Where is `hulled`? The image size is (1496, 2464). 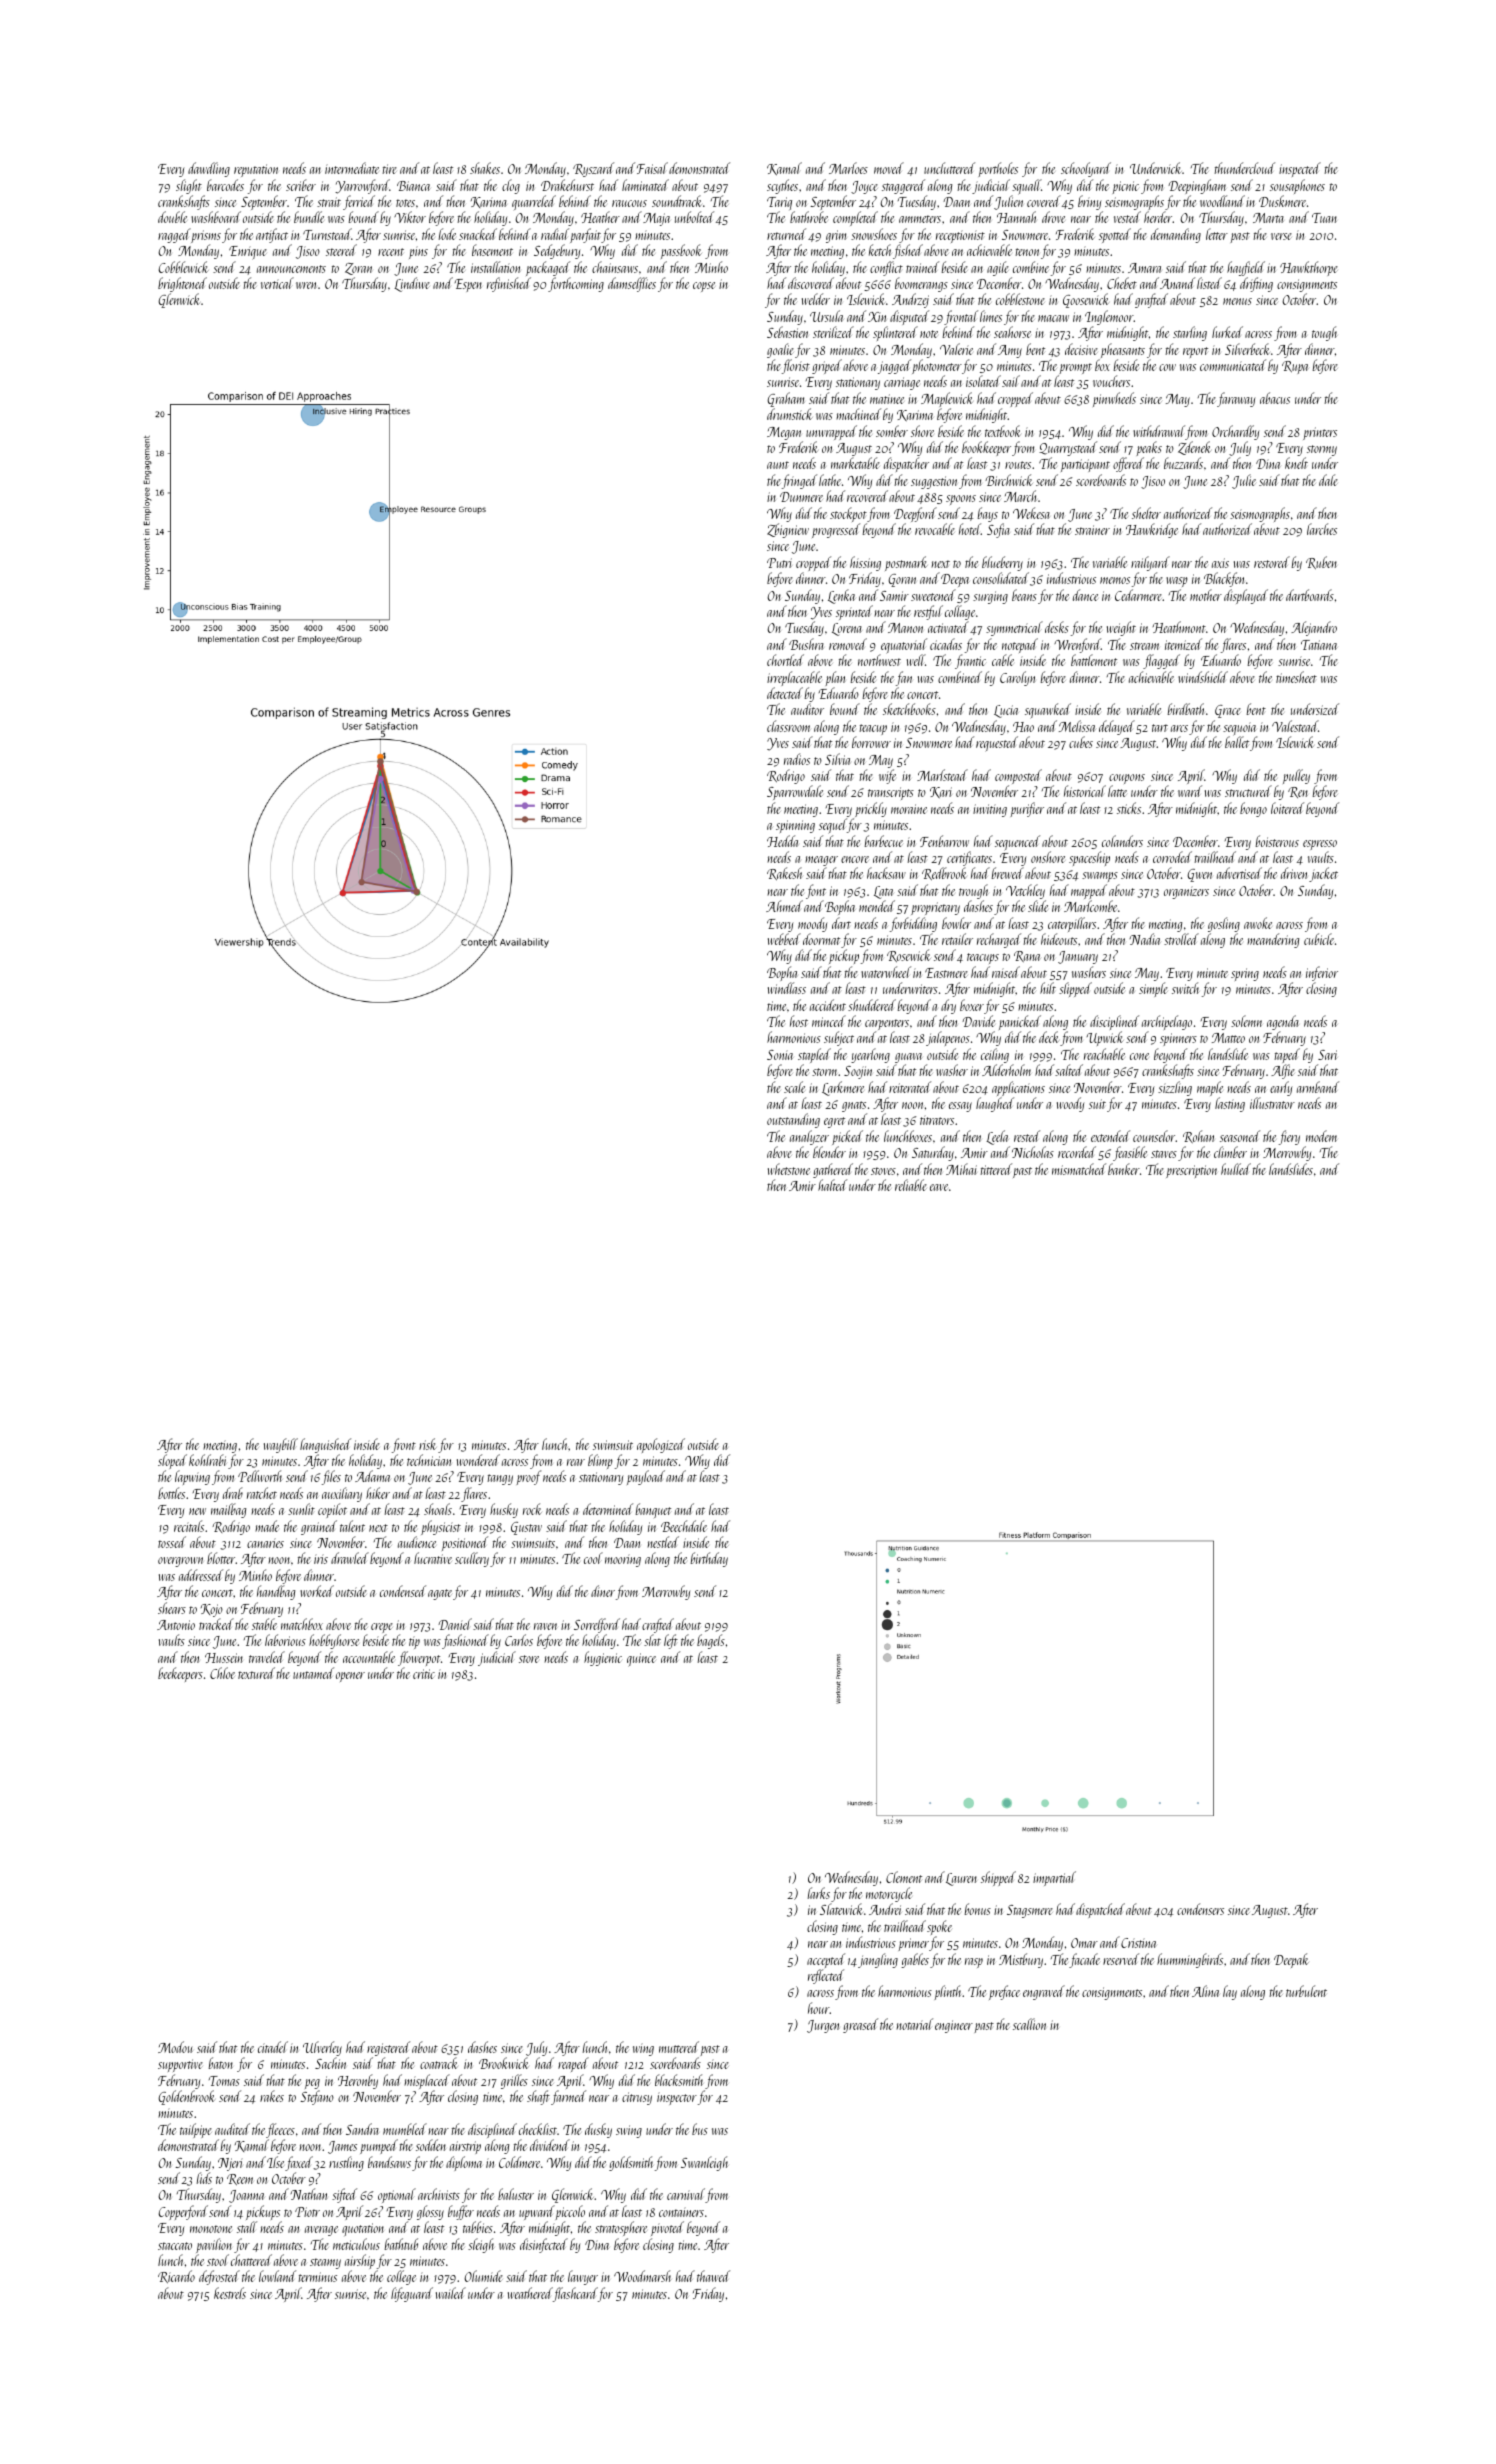
hulled is located at coordinates (1236, 1169).
